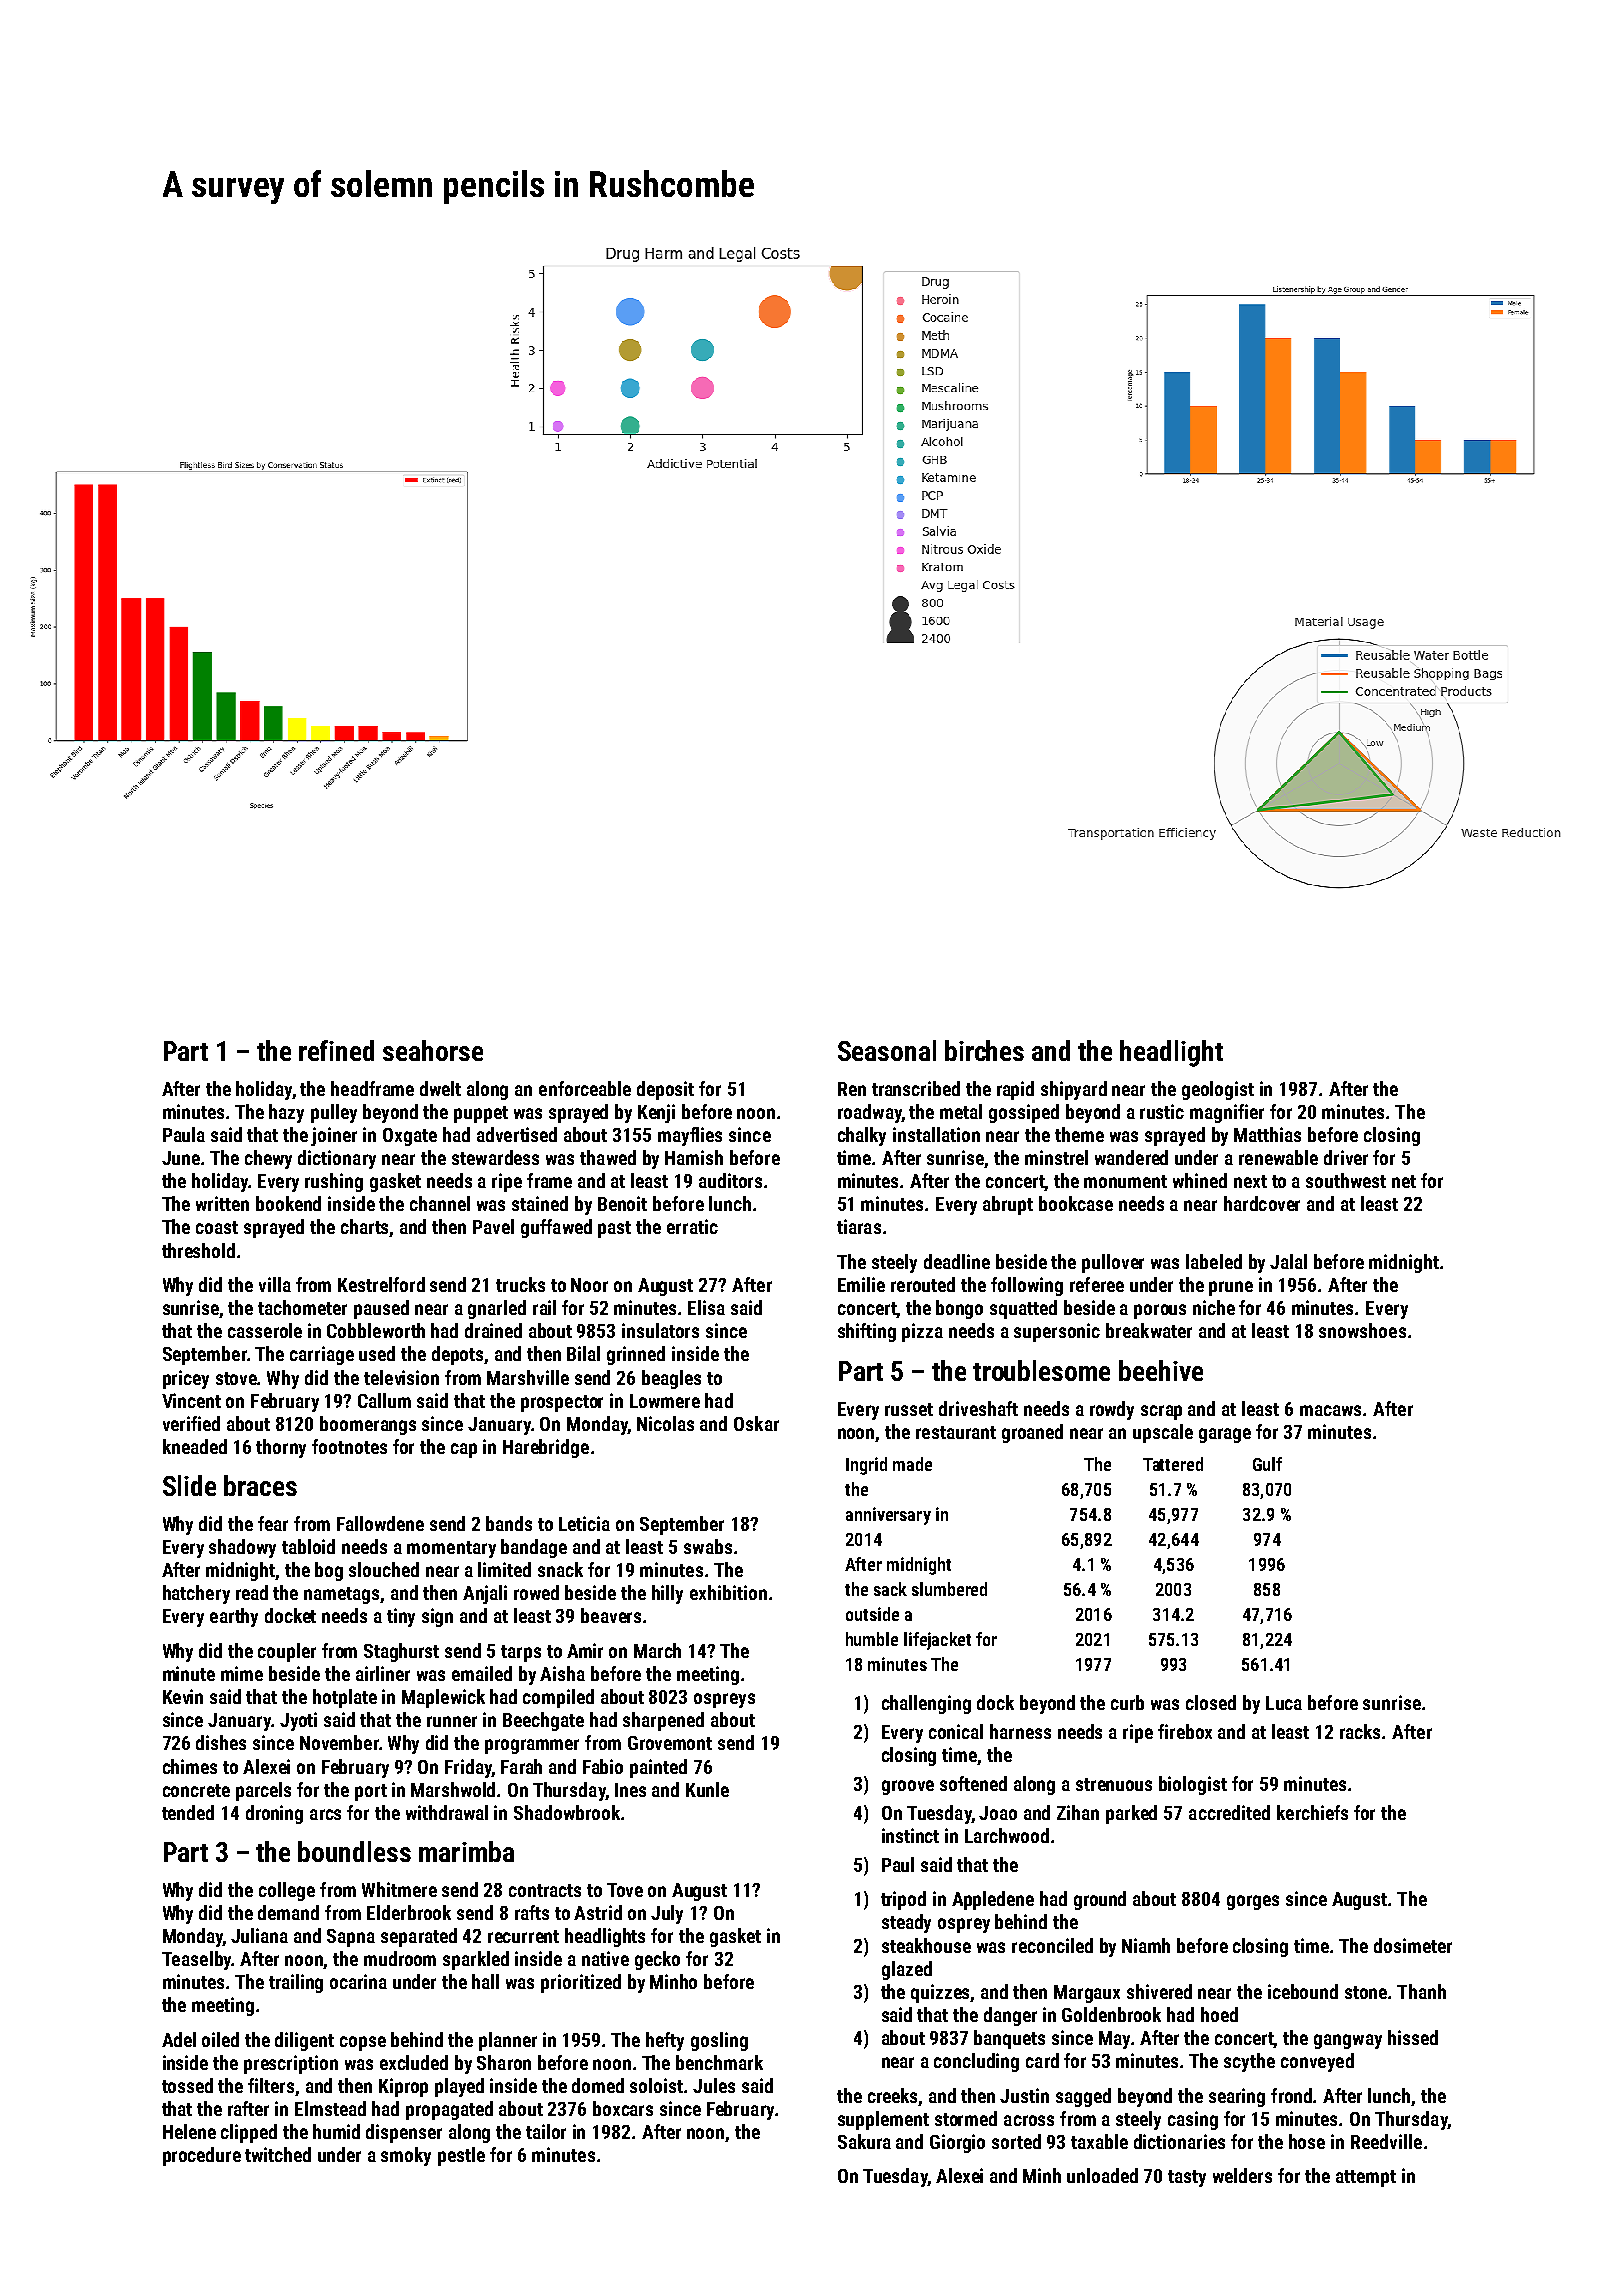 The image size is (1620, 2292). What do you see at coordinates (1284, 1703) in the page?
I see `Luca` at bounding box center [1284, 1703].
